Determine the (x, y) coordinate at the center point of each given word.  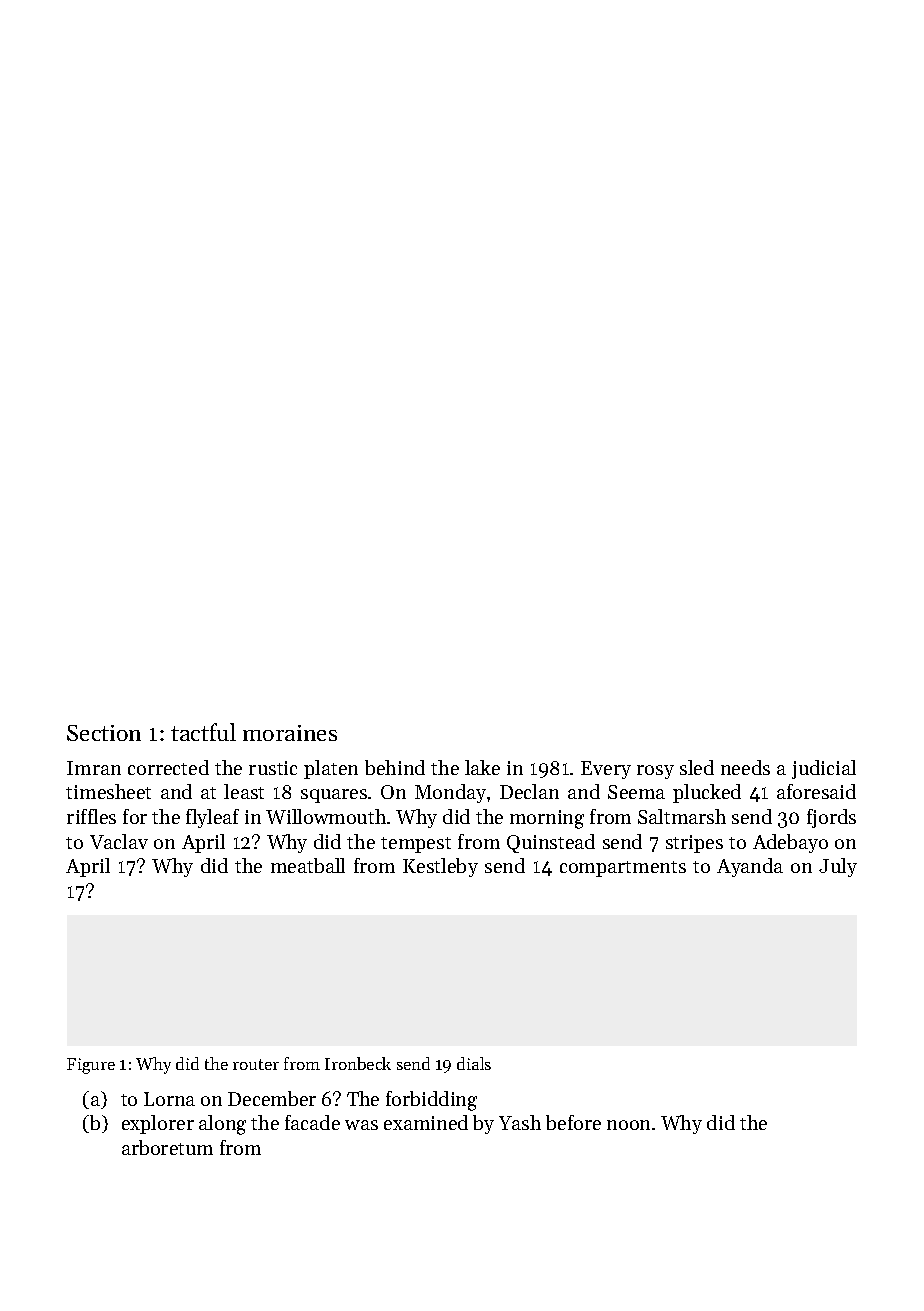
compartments (623, 869)
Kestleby (440, 867)
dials (474, 1063)
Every (606, 770)
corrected (168, 767)
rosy (655, 772)
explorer (158, 1124)
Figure (91, 1066)
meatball (308, 865)
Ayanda (750, 867)
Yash (520, 1122)
